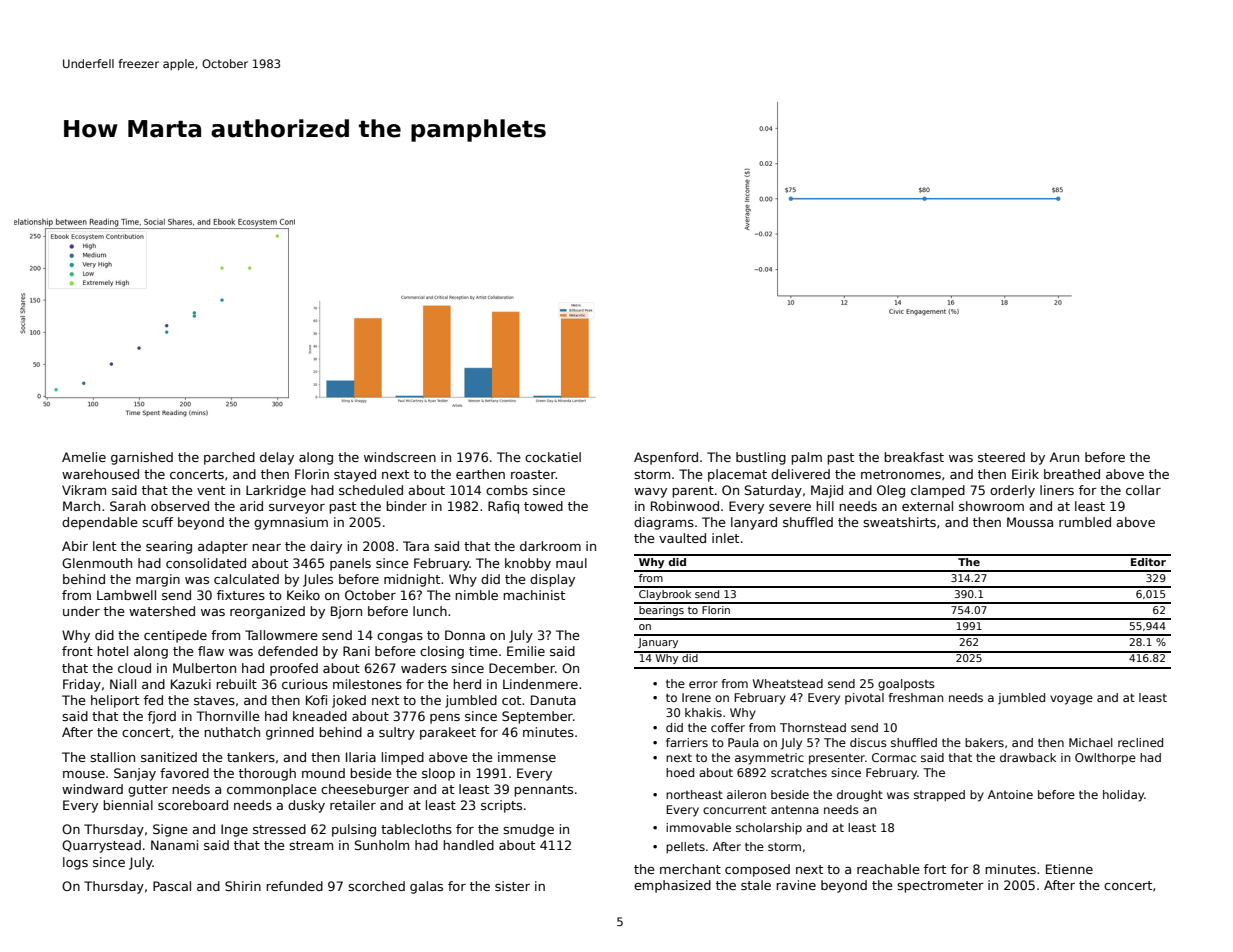 This screenshot has width=1233, height=952. What do you see at coordinates (172, 886) in the screenshot?
I see `Pascal` at bounding box center [172, 886].
